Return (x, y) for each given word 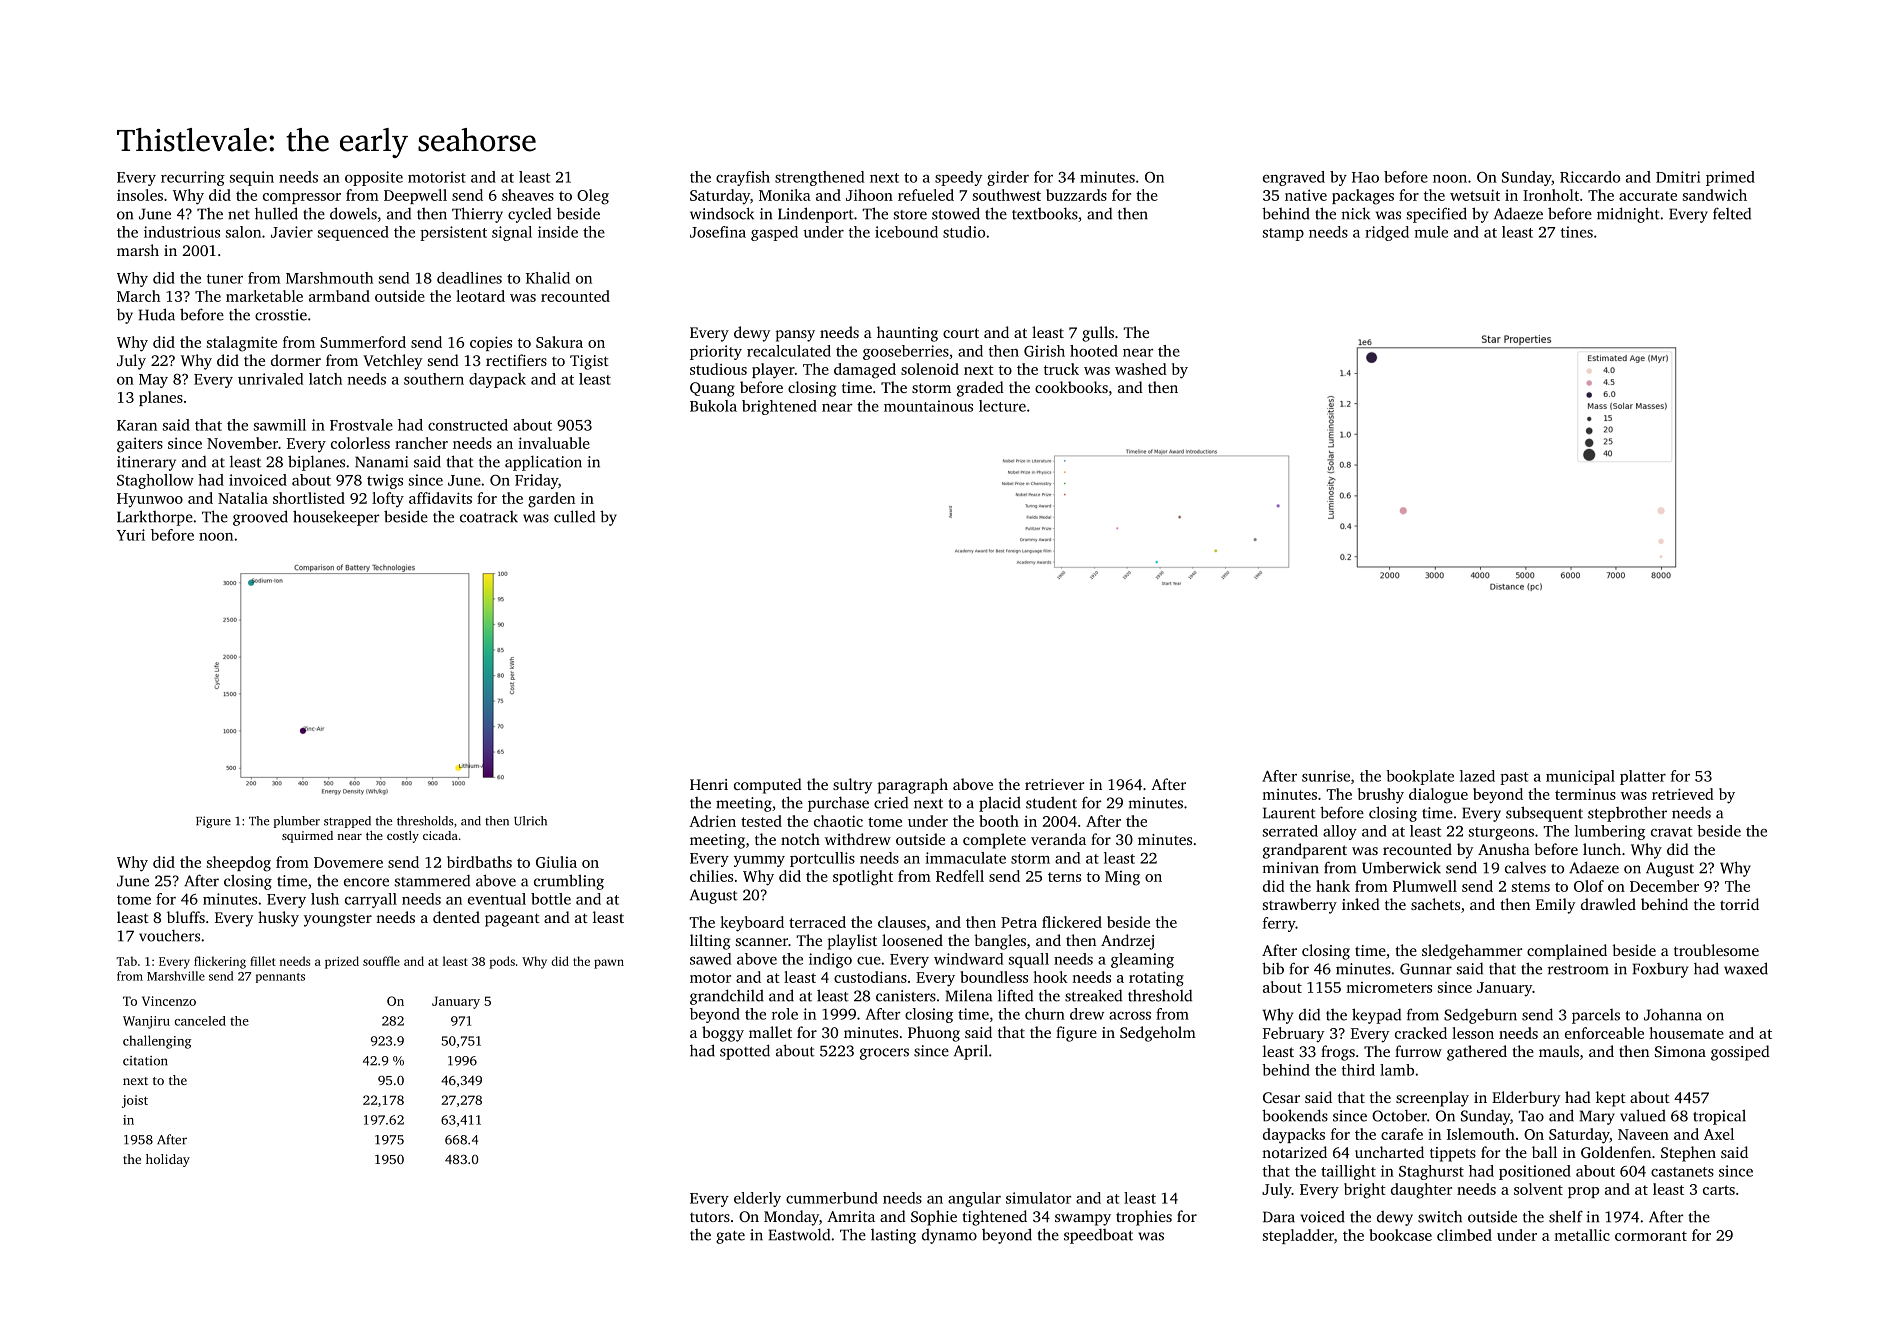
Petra (1019, 922)
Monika (785, 195)
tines (1577, 232)
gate (730, 1237)
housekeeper (336, 518)
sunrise (1326, 776)
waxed (1746, 968)
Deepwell (415, 196)
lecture (1002, 406)
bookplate (1420, 777)
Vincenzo (169, 1001)
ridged (1387, 233)
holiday (168, 1160)
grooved (260, 518)
